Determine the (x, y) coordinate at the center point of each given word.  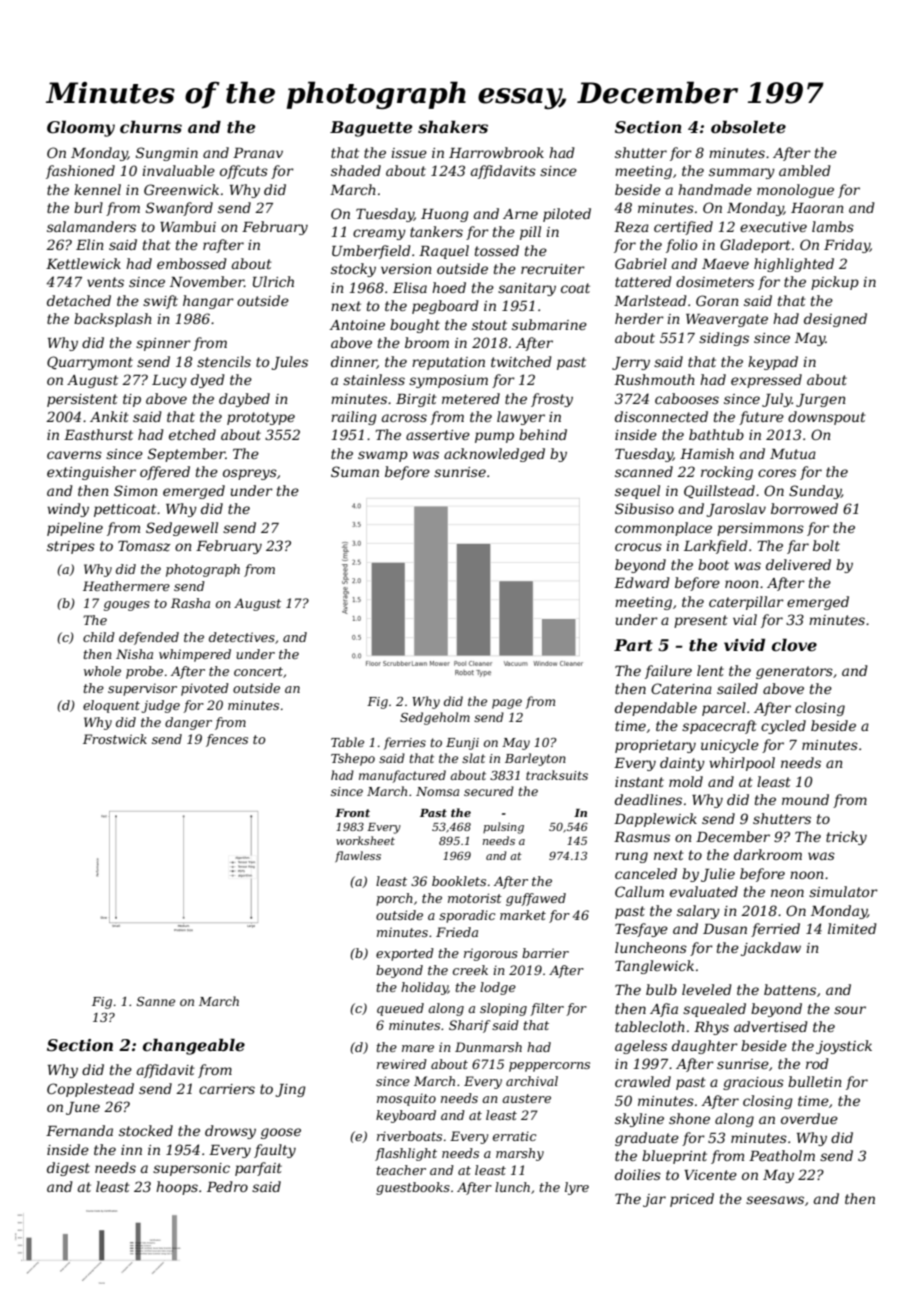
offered (165, 473)
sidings (724, 339)
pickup (835, 283)
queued (400, 1009)
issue (409, 153)
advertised (771, 1026)
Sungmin (167, 154)
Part (633, 645)
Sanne (156, 1001)
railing (354, 418)
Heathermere (126, 586)
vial (745, 619)
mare (418, 1048)
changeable (194, 1046)
